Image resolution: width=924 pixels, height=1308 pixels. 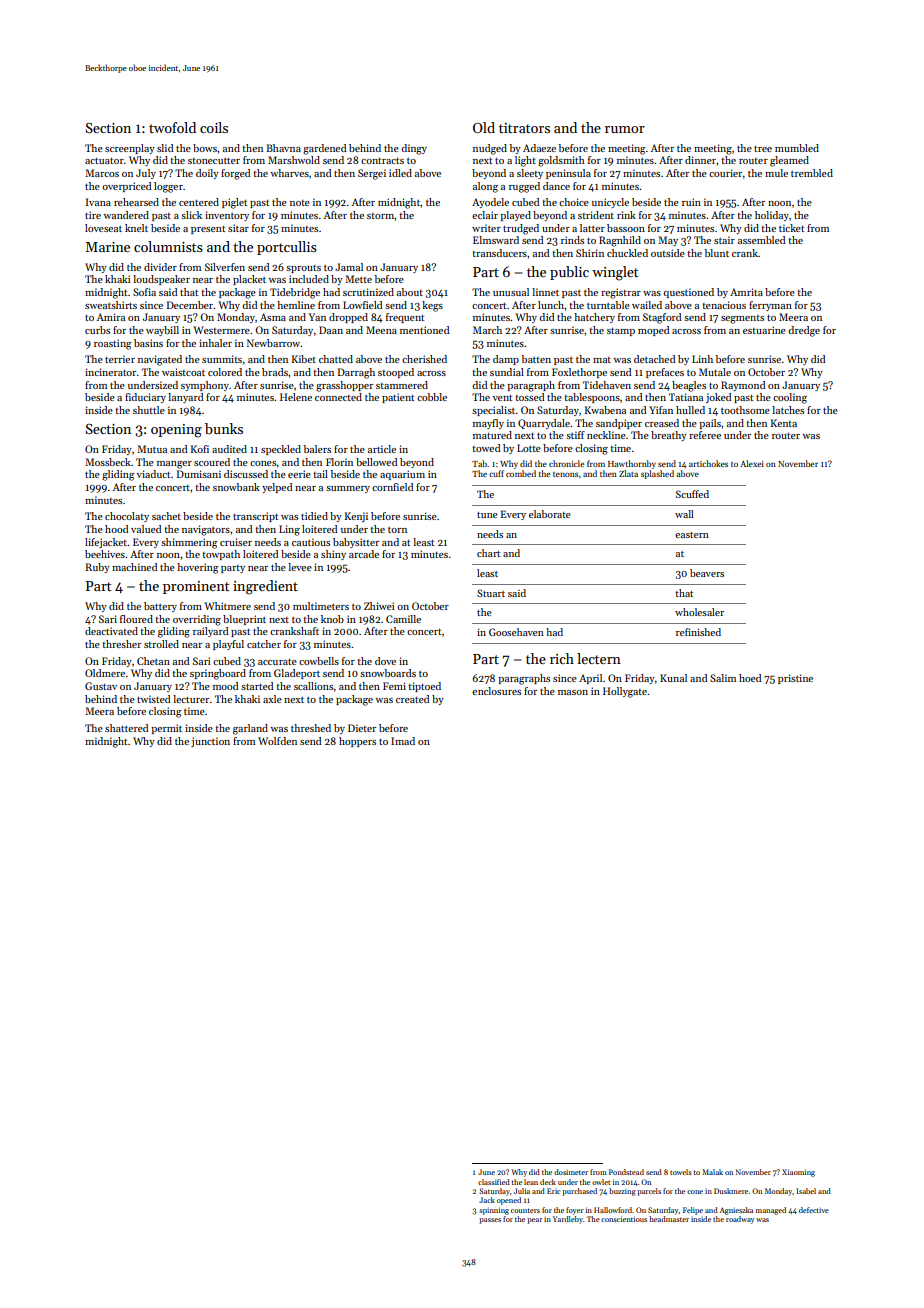 I want to click on Xiaoming, so click(x=798, y=1173).
